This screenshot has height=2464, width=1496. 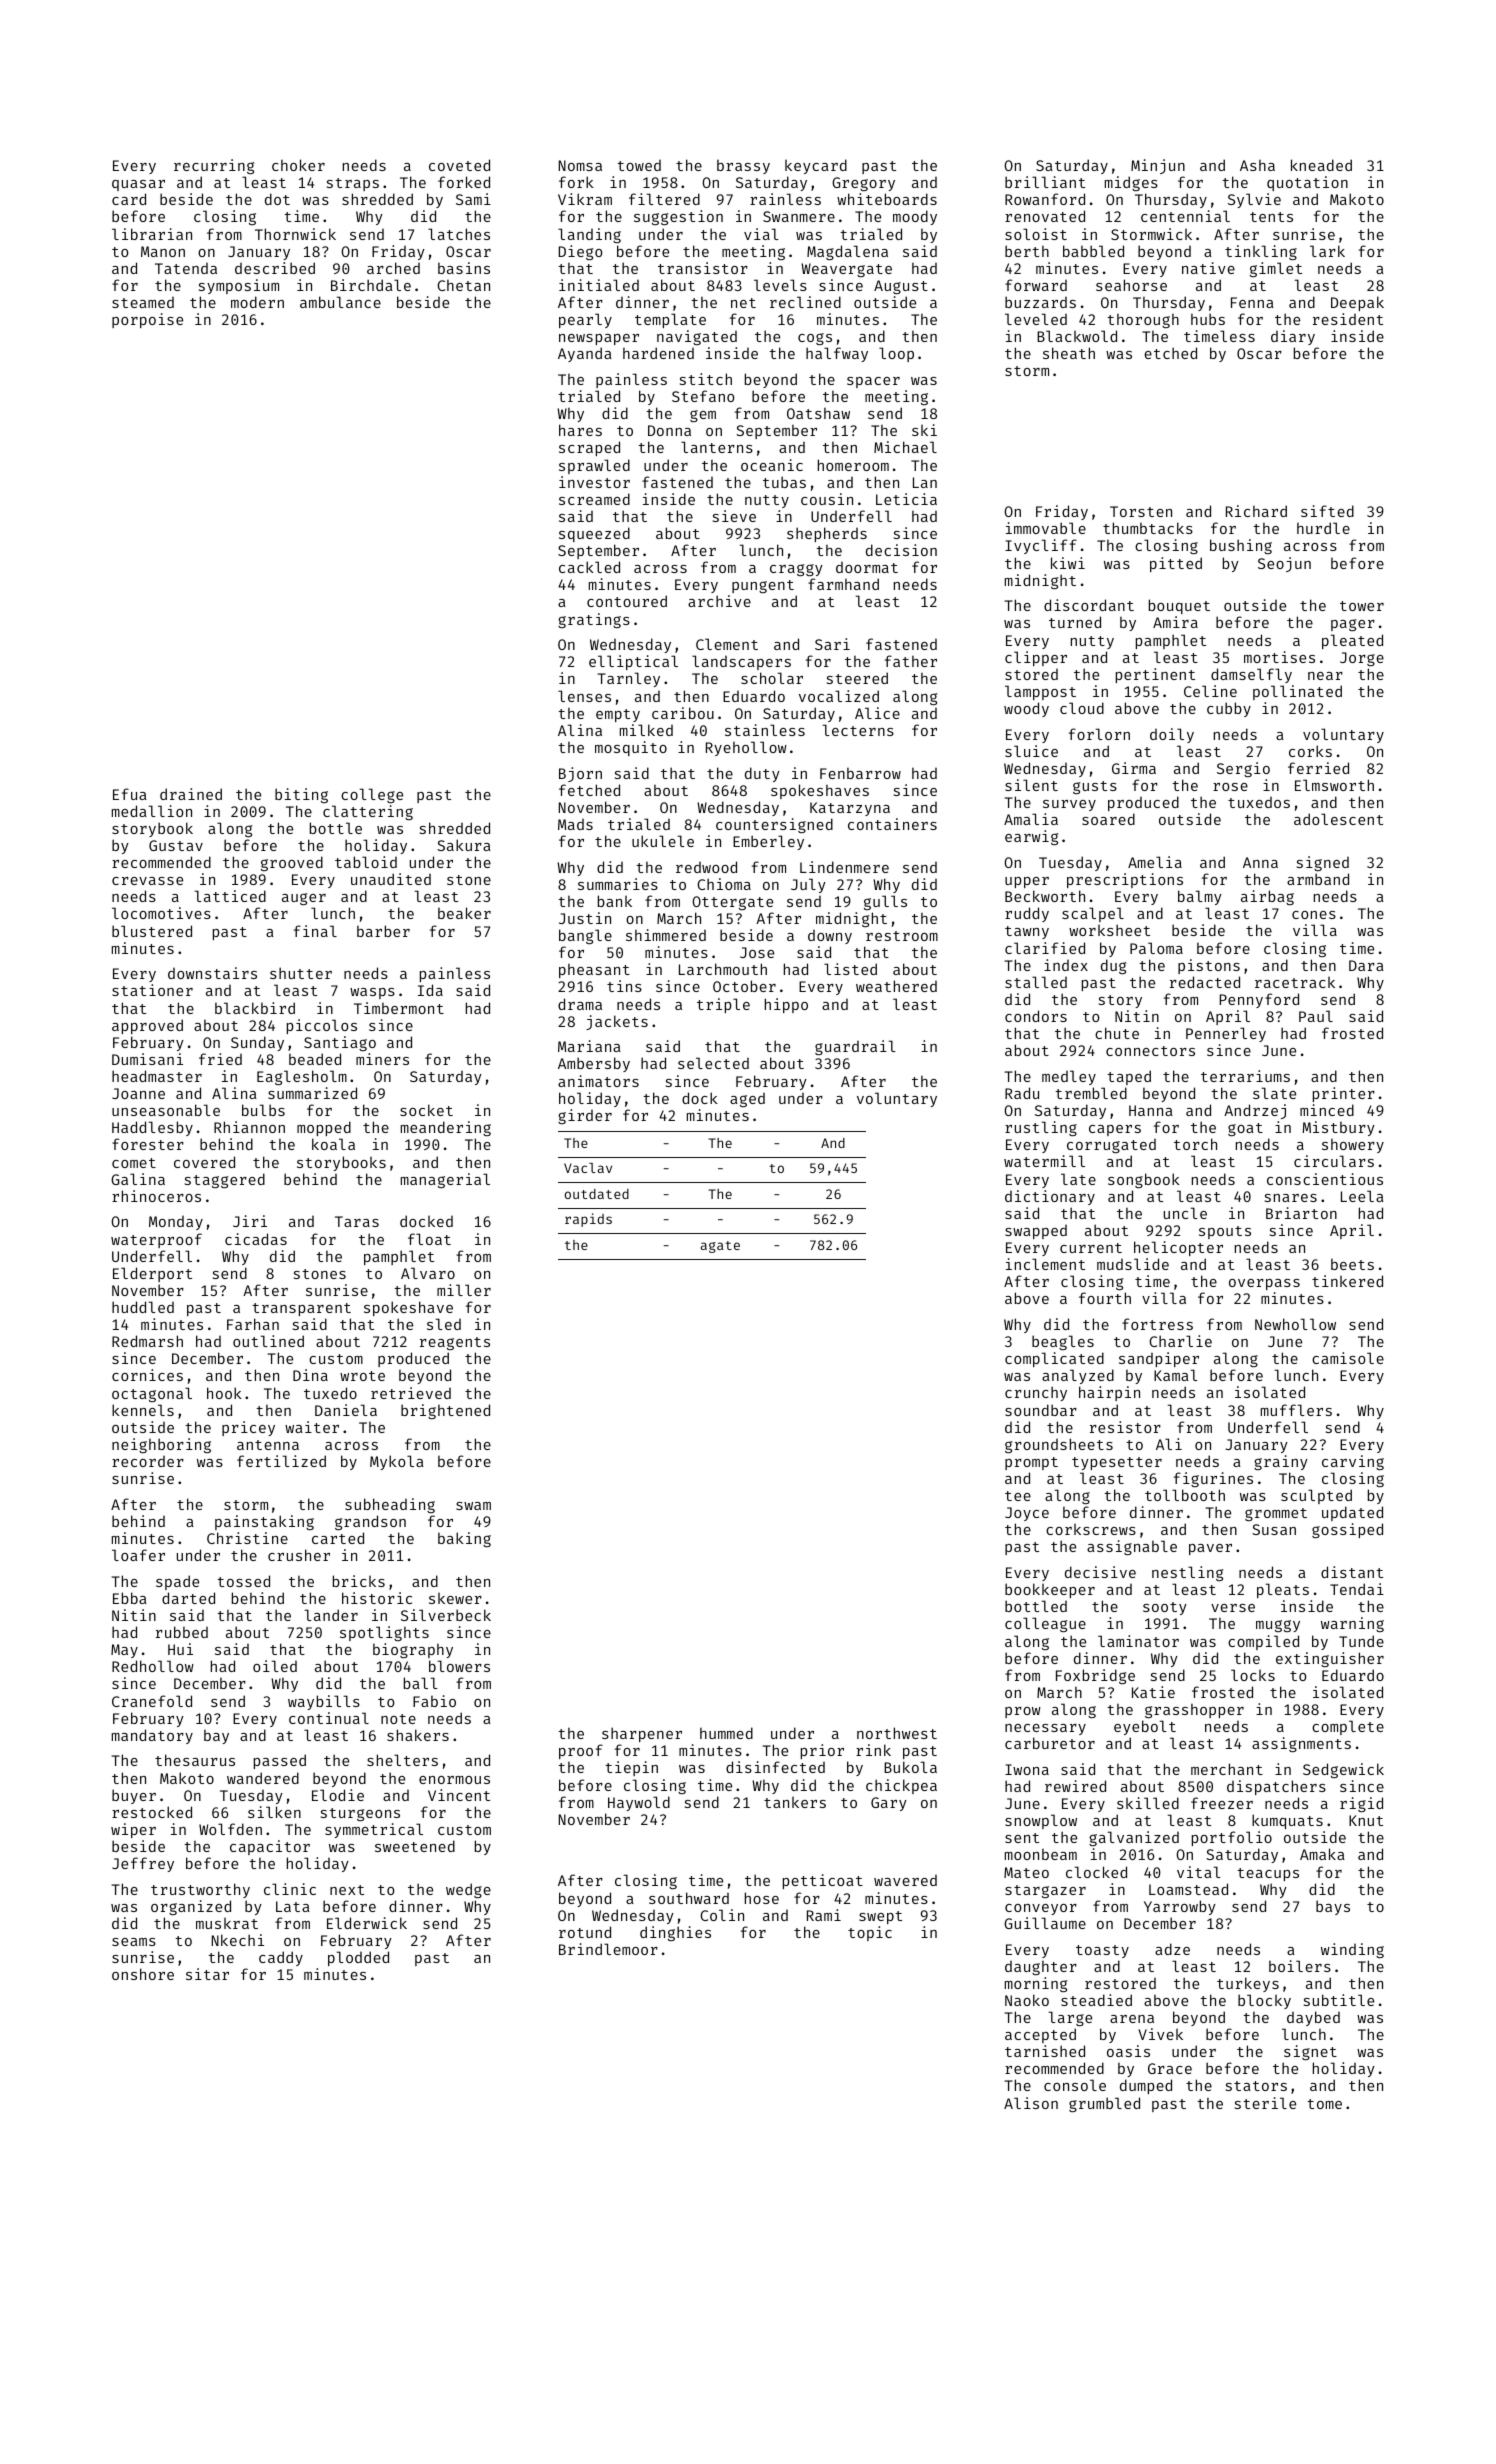 What do you see at coordinates (1321, 165) in the screenshot?
I see `kneaded` at bounding box center [1321, 165].
